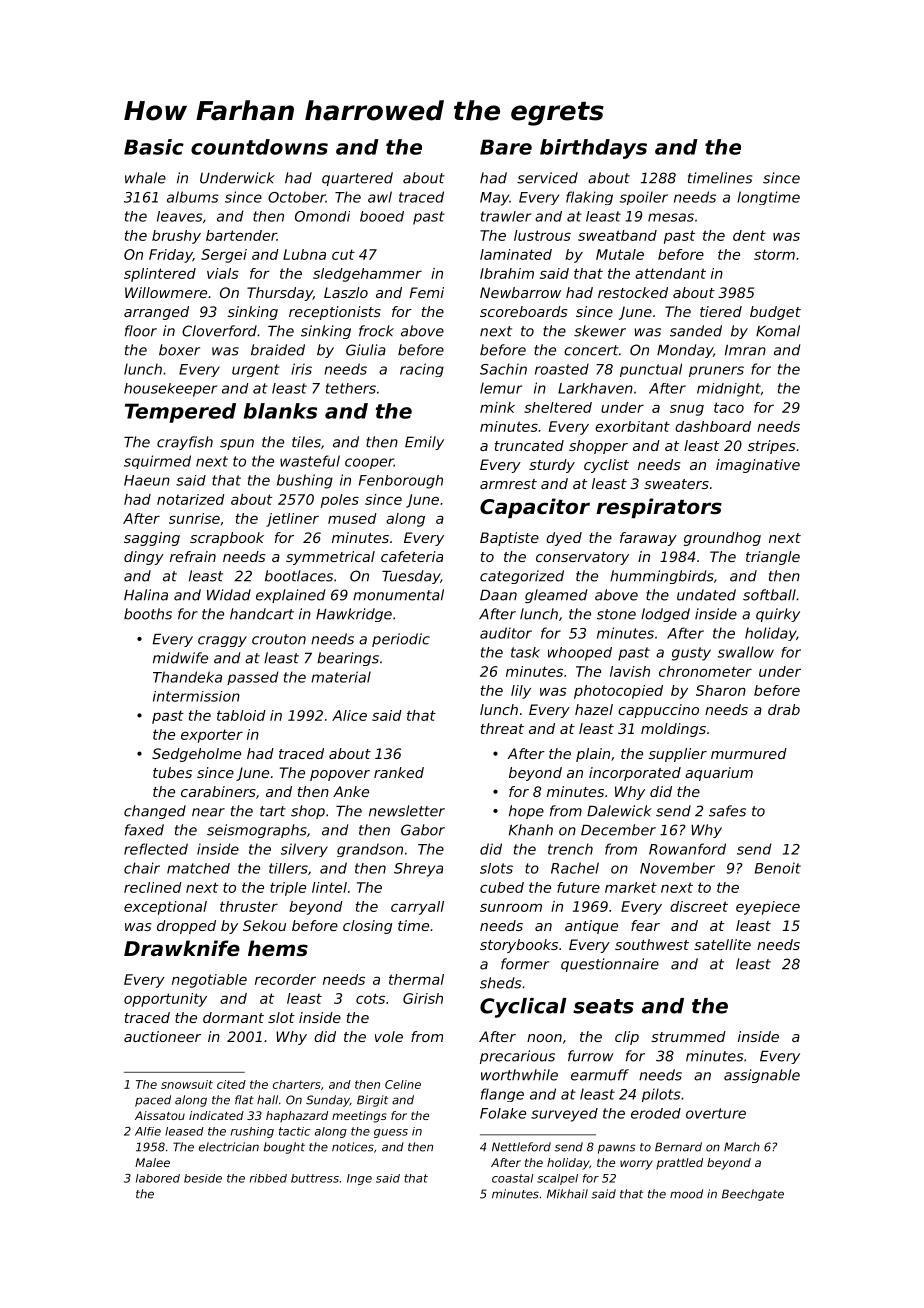 The height and width of the screenshot is (1308, 924). Describe the element at coordinates (209, 981) in the screenshot. I see `negotiable` at that location.
